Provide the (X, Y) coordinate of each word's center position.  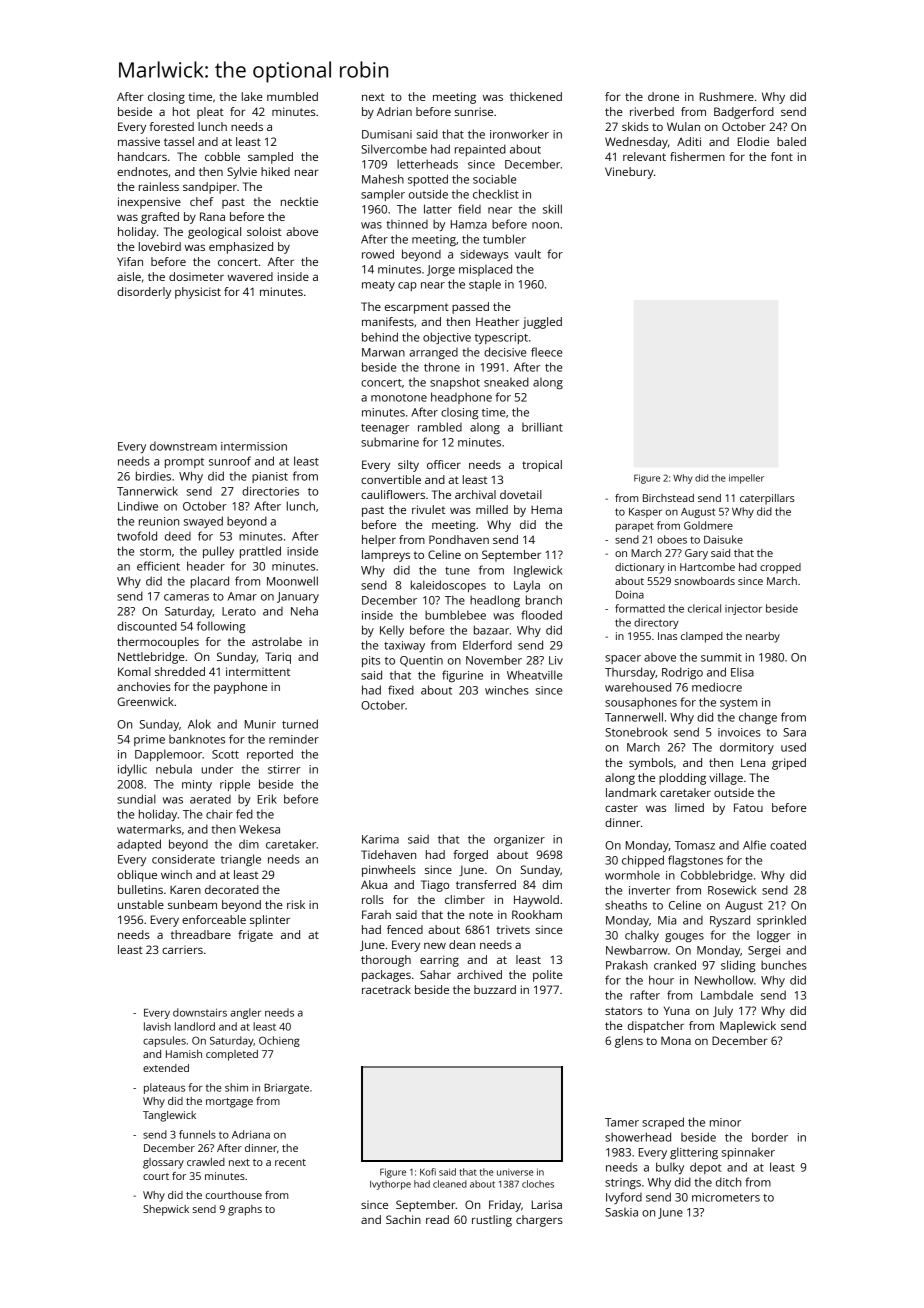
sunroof (230, 461)
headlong (495, 601)
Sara (794, 732)
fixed (401, 690)
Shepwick (166, 1210)
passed (470, 308)
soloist (264, 231)
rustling (492, 1221)
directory (656, 623)
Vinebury (629, 173)
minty (197, 785)
